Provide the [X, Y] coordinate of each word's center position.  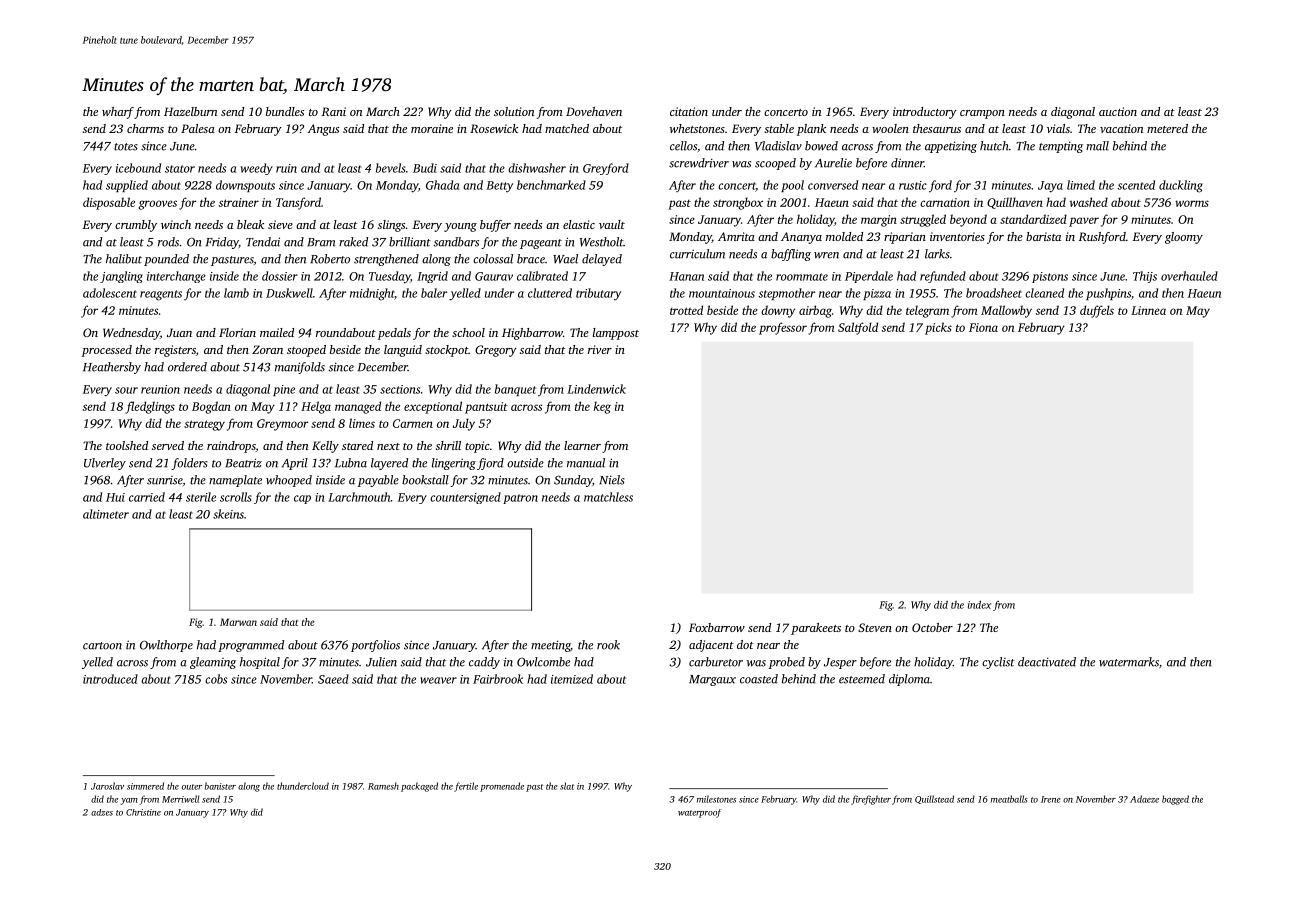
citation [689, 111]
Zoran [267, 349]
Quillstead [934, 799]
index [979, 605]
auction [1118, 111]
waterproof [700, 813]
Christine [143, 812]
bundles [285, 111]
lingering [454, 464]
